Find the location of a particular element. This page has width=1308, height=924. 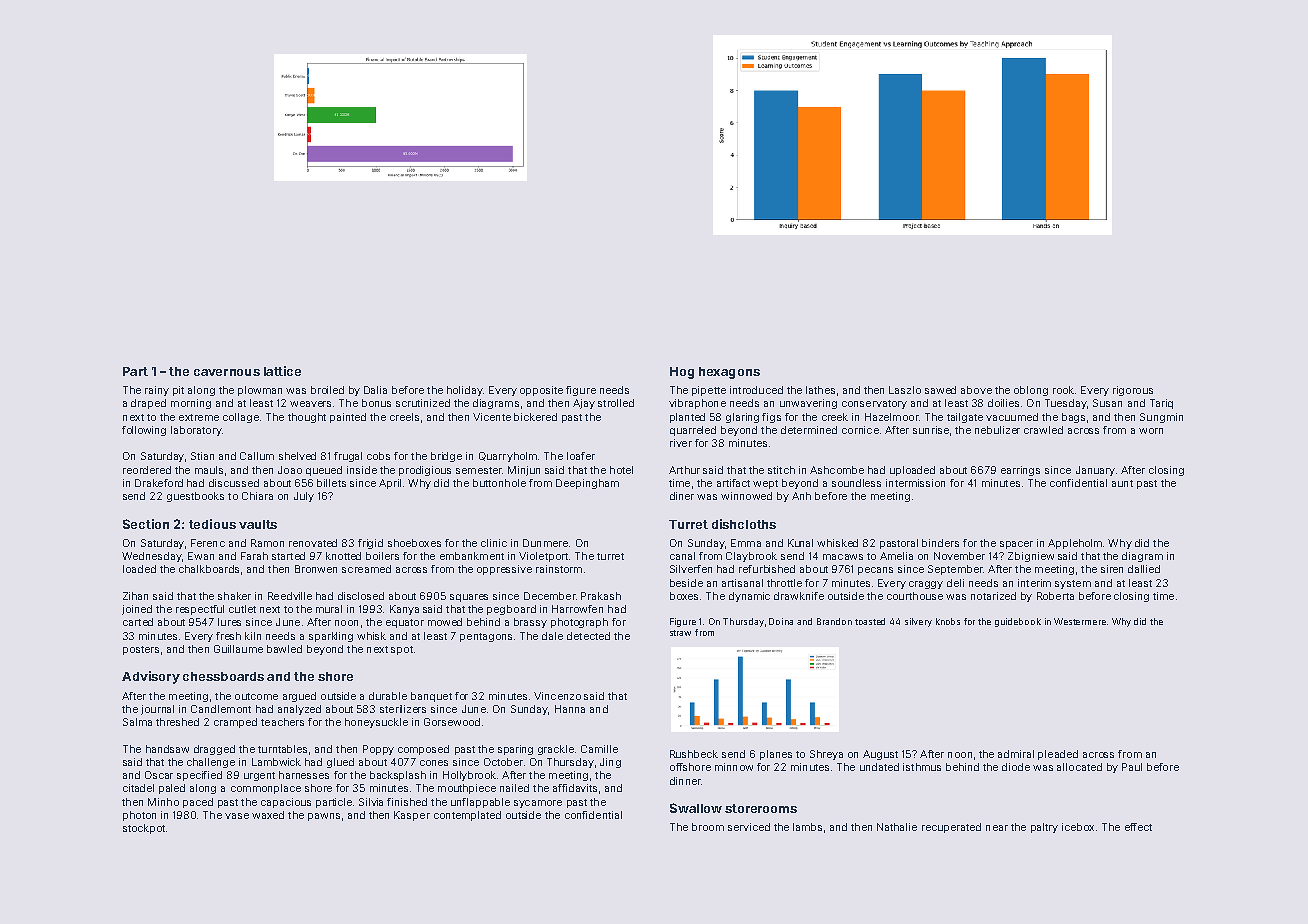

Candlemont is located at coordinates (221, 709).
